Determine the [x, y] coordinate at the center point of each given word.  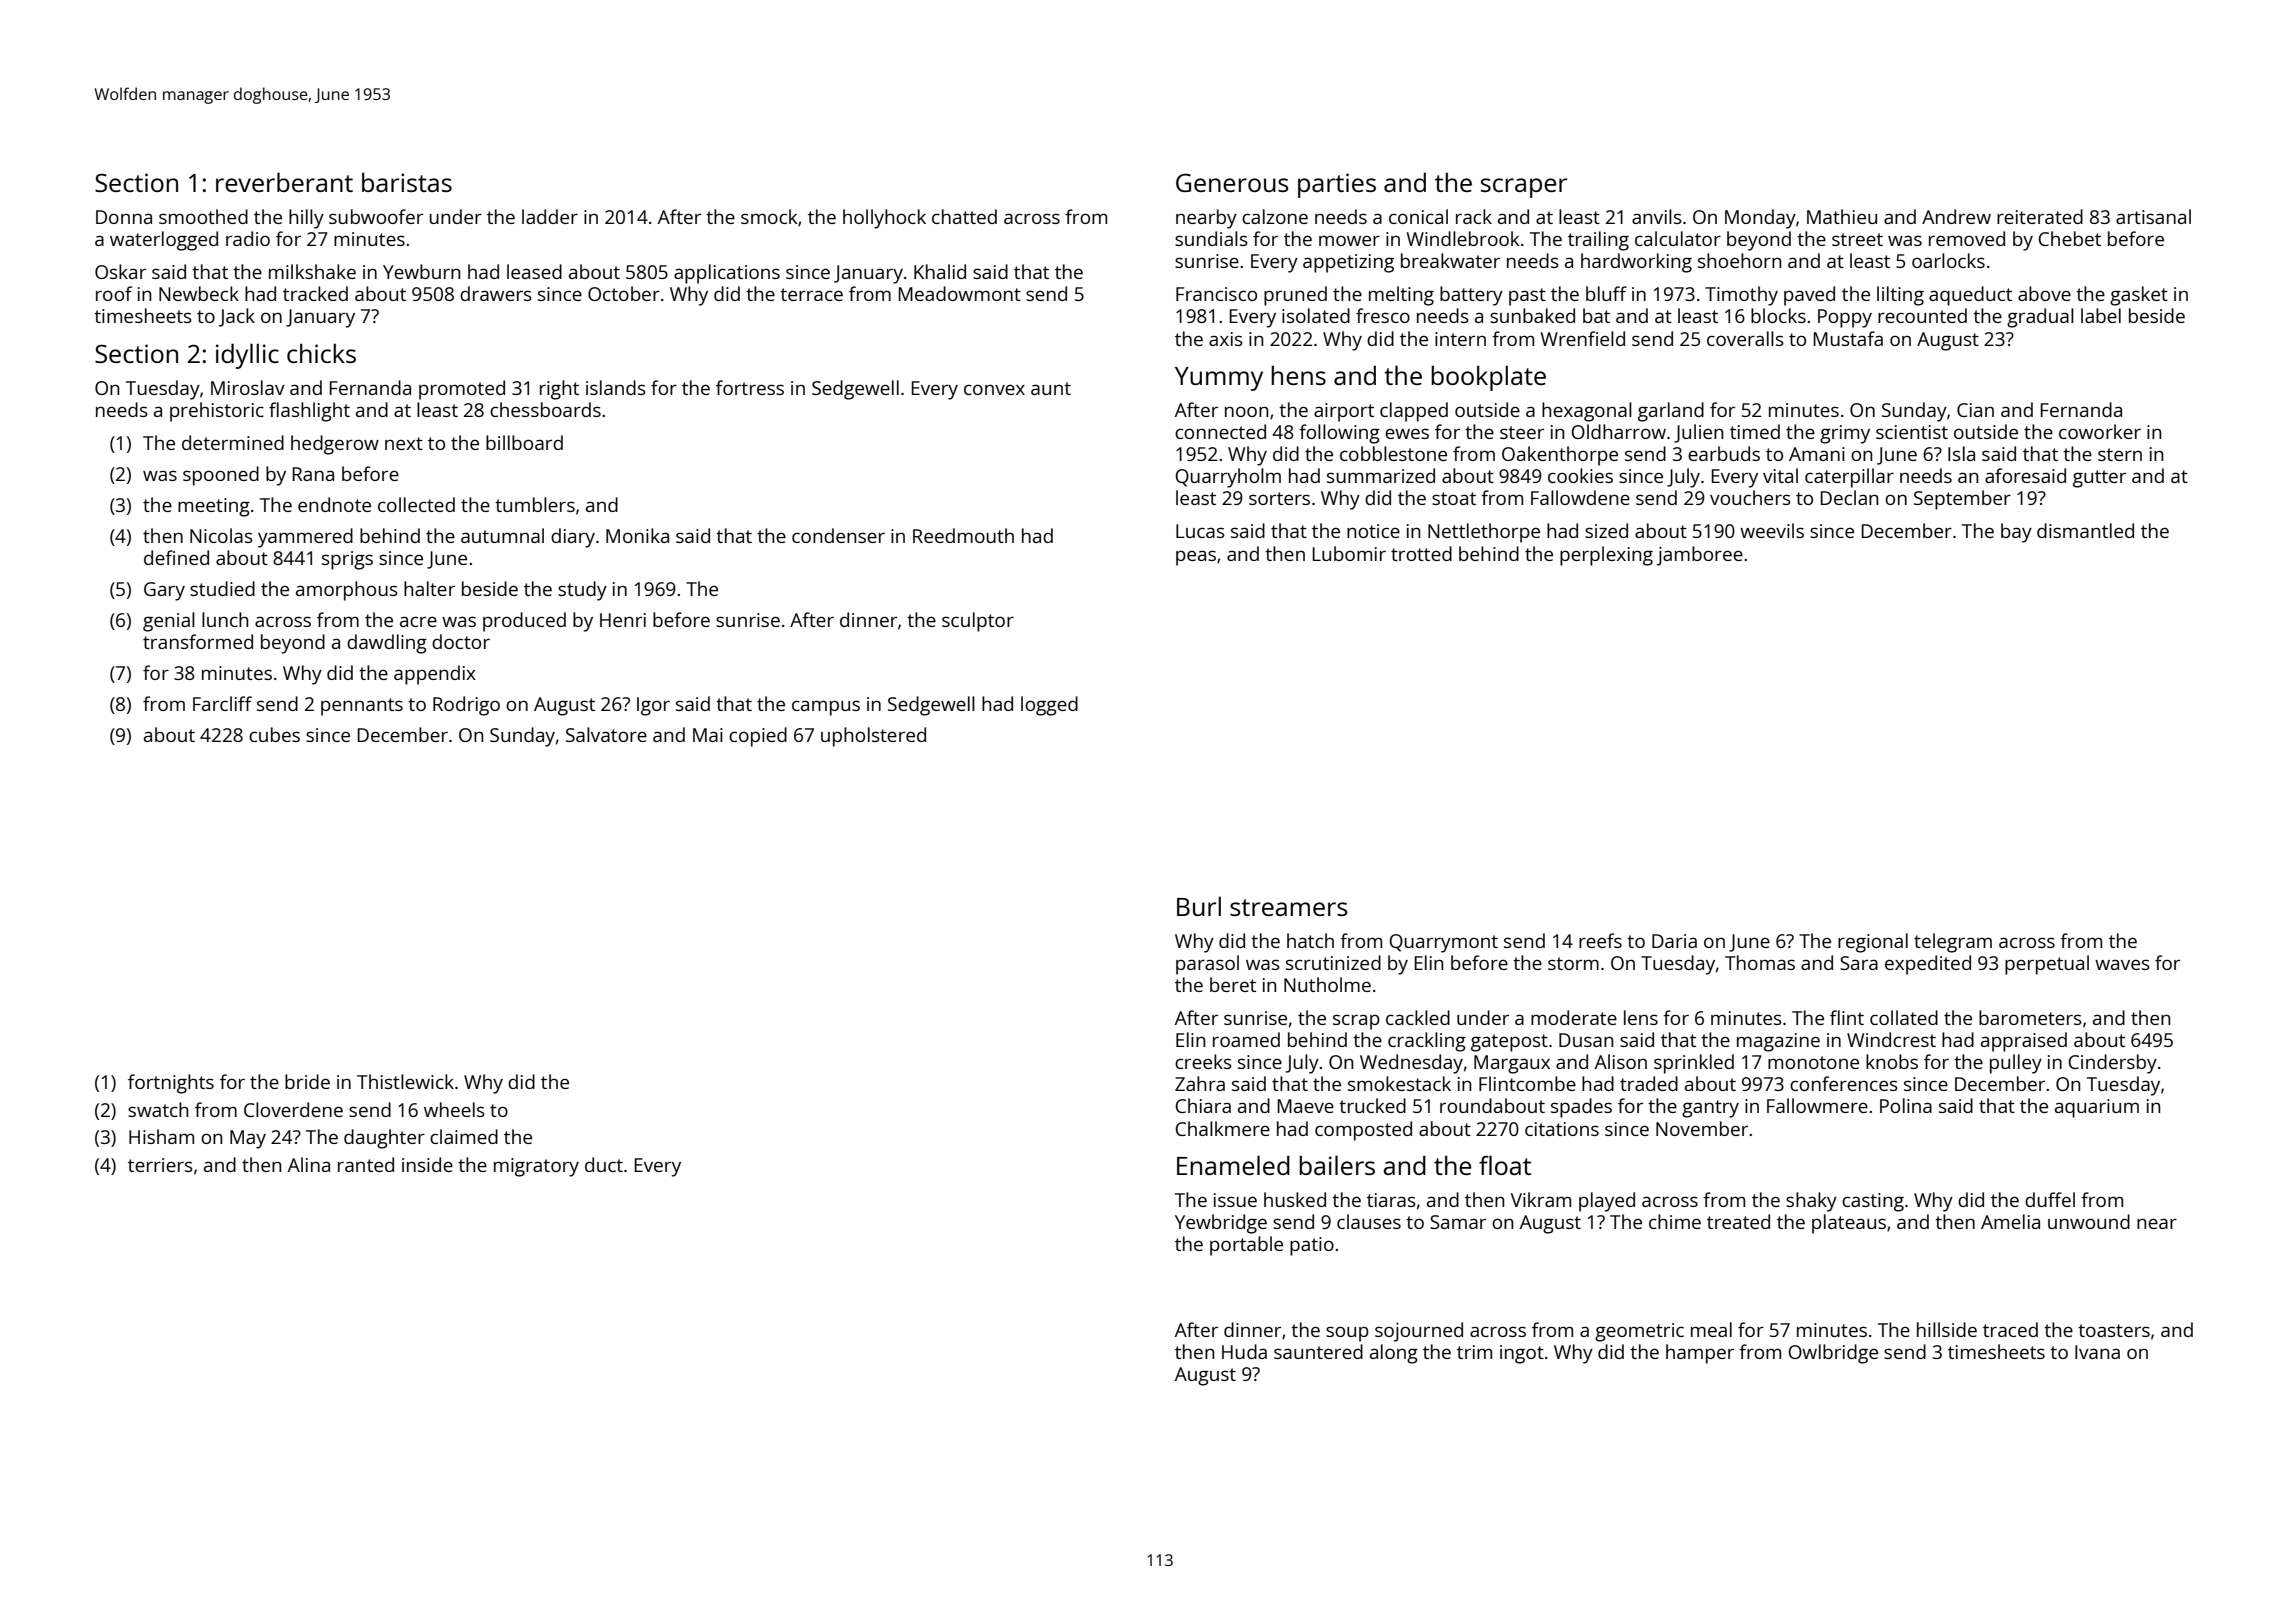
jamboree [1700, 556]
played [1607, 1202]
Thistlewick [405, 1081]
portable [1246, 1246]
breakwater [1450, 260]
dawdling [387, 644]
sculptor [978, 622]
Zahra [1200, 1083]
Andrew [1956, 216]
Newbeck [199, 293]
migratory [536, 1167]
